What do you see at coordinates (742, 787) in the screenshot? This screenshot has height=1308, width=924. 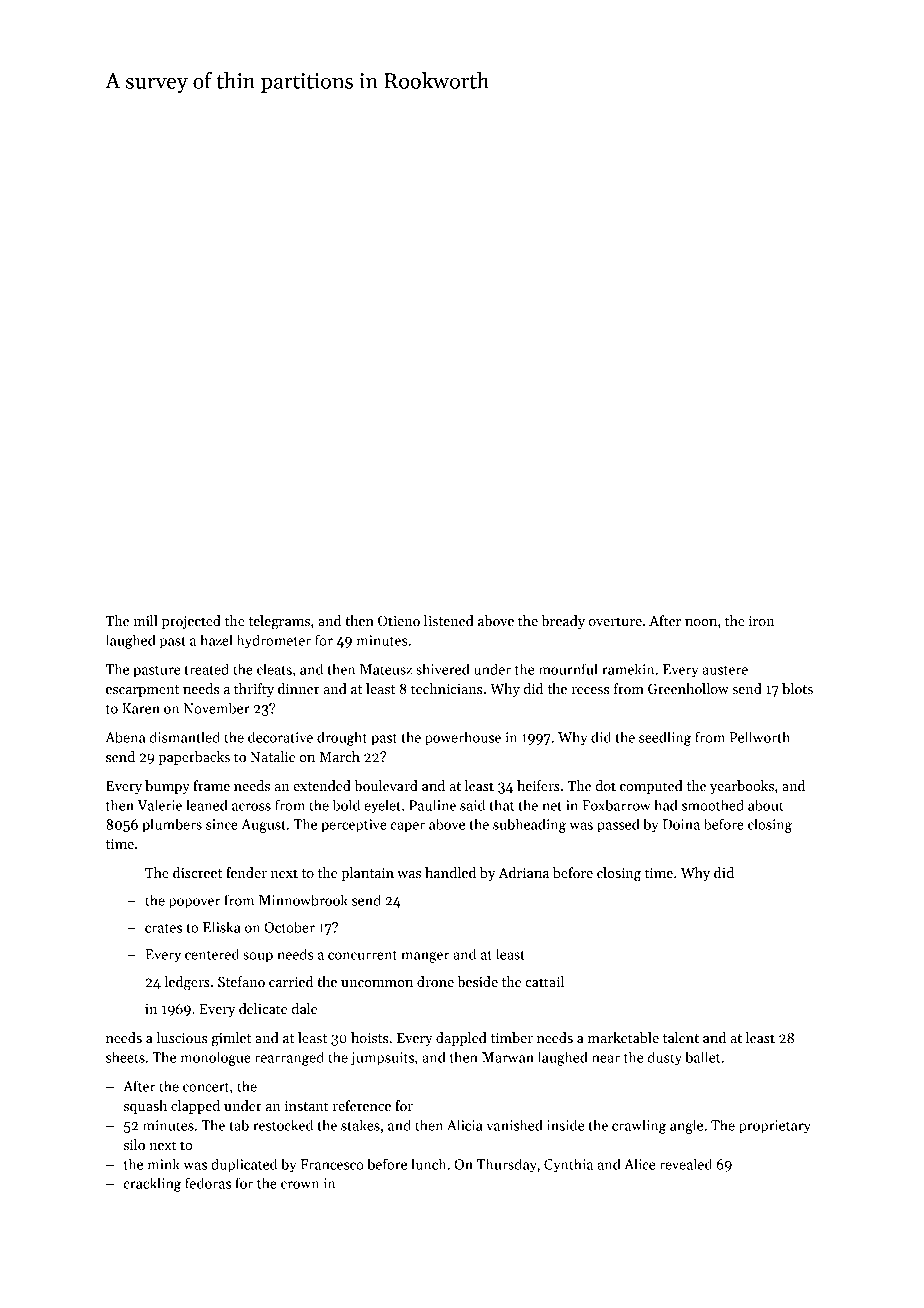 I see `yearbooks` at bounding box center [742, 787].
